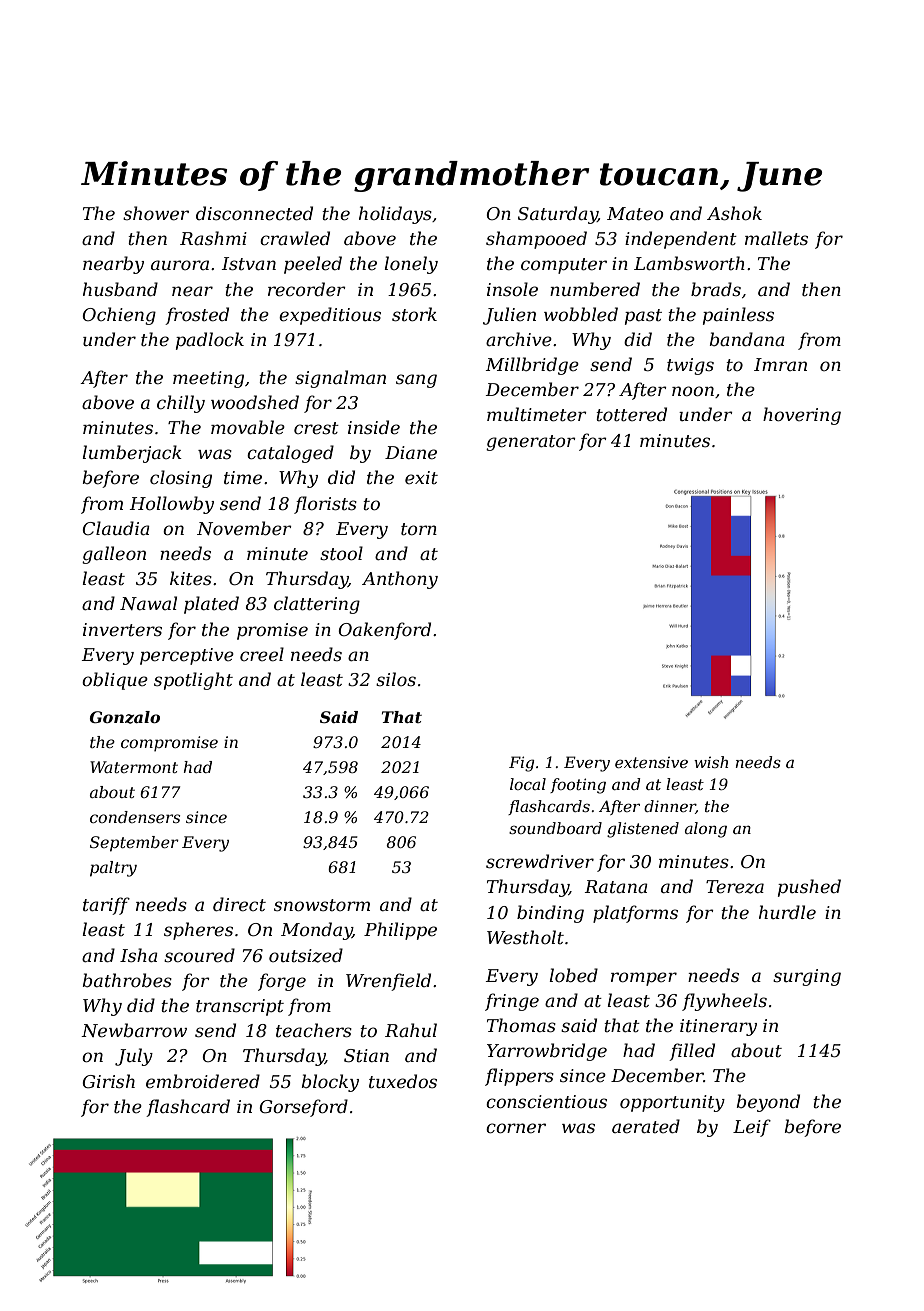 The height and width of the document is (1311, 924). Describe the element at coordinates (181, 479) in the document. I see `closing` at that location.
